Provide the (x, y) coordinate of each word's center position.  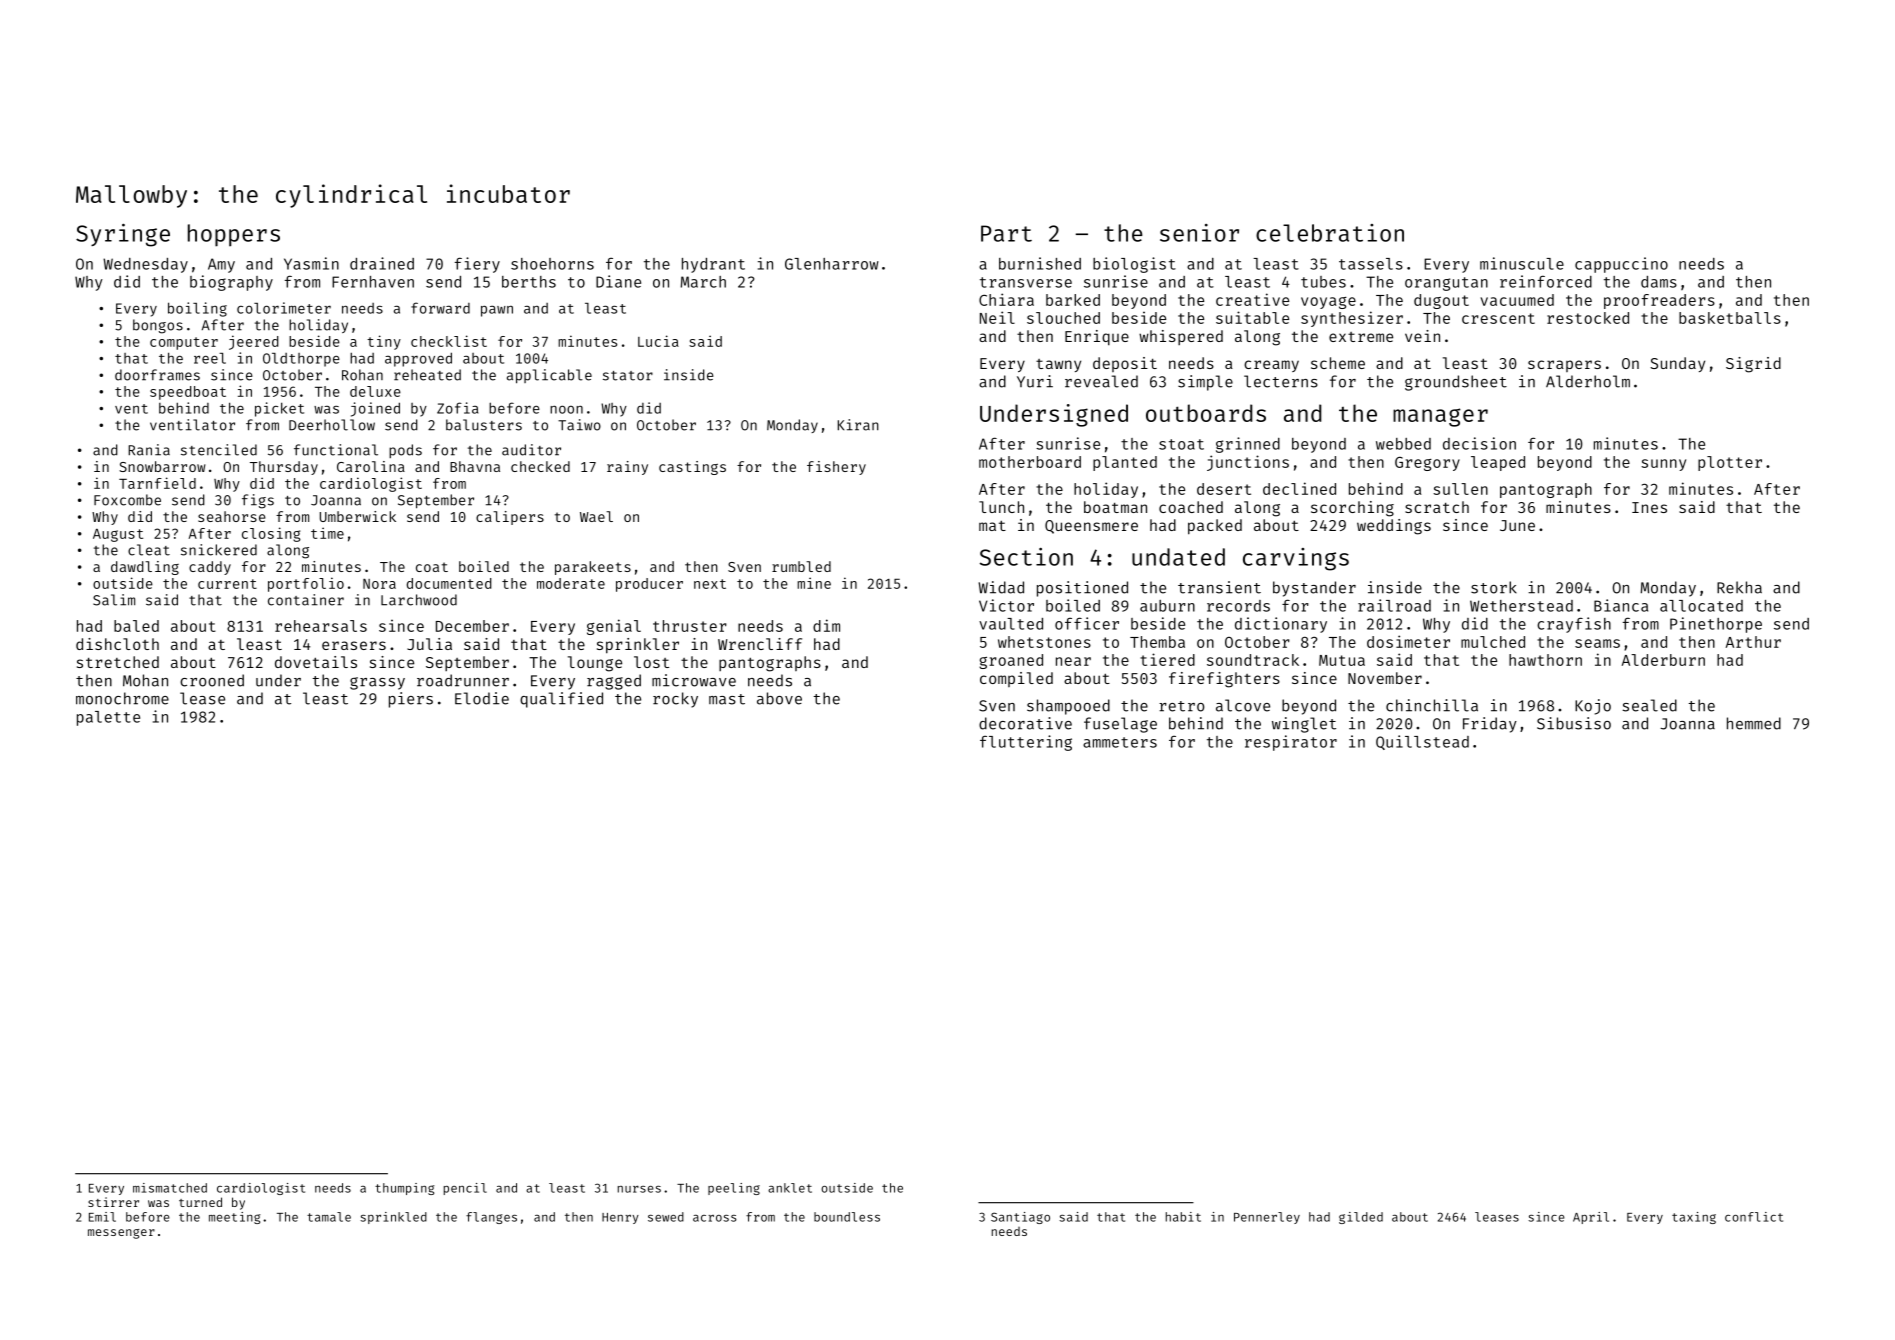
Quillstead (1422, 742)
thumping (405, 1189)
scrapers (1564, 366)
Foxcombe (127, 500)
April (1591, 1218)
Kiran (858, 425)
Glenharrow (832, 264)
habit (1183, 1217)
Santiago (1020, 1218)
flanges (491, 1218)
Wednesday (145, 265)
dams (1659, 282)
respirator (1291, 743)
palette (108, 718)
